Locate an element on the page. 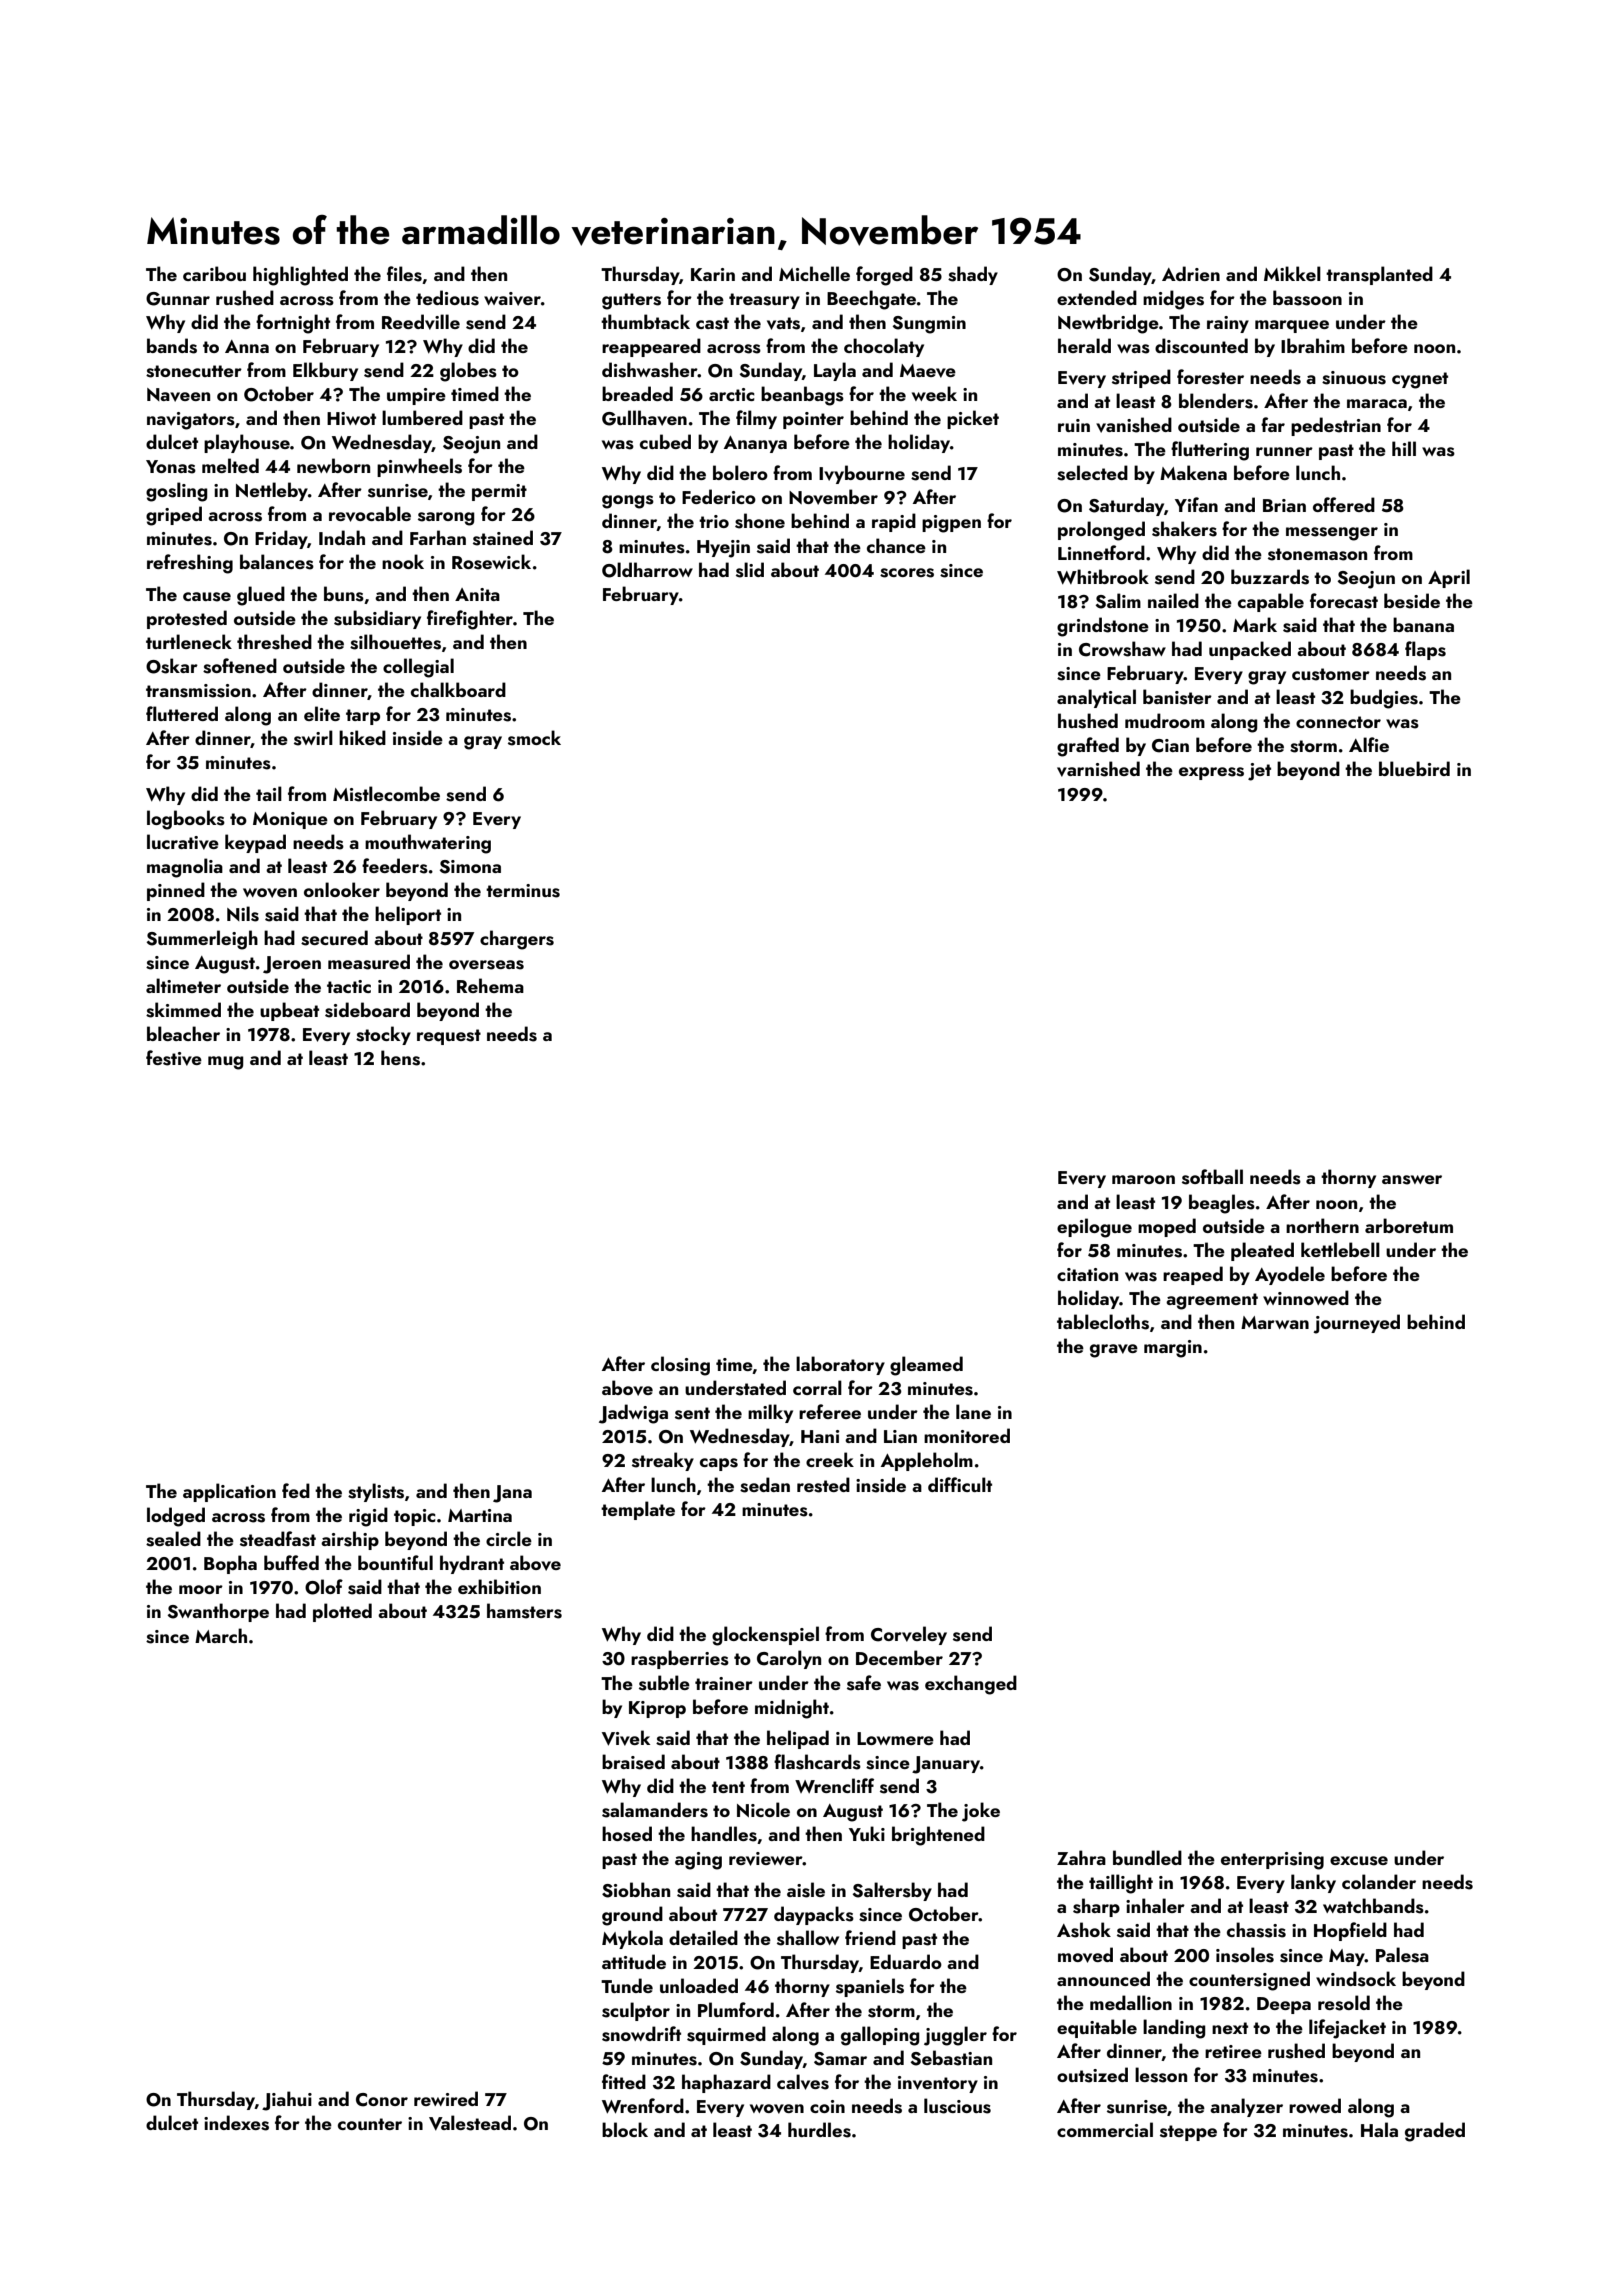 This image has width=1620, height=2292. luscious is located at coordinates (957, 2106).
